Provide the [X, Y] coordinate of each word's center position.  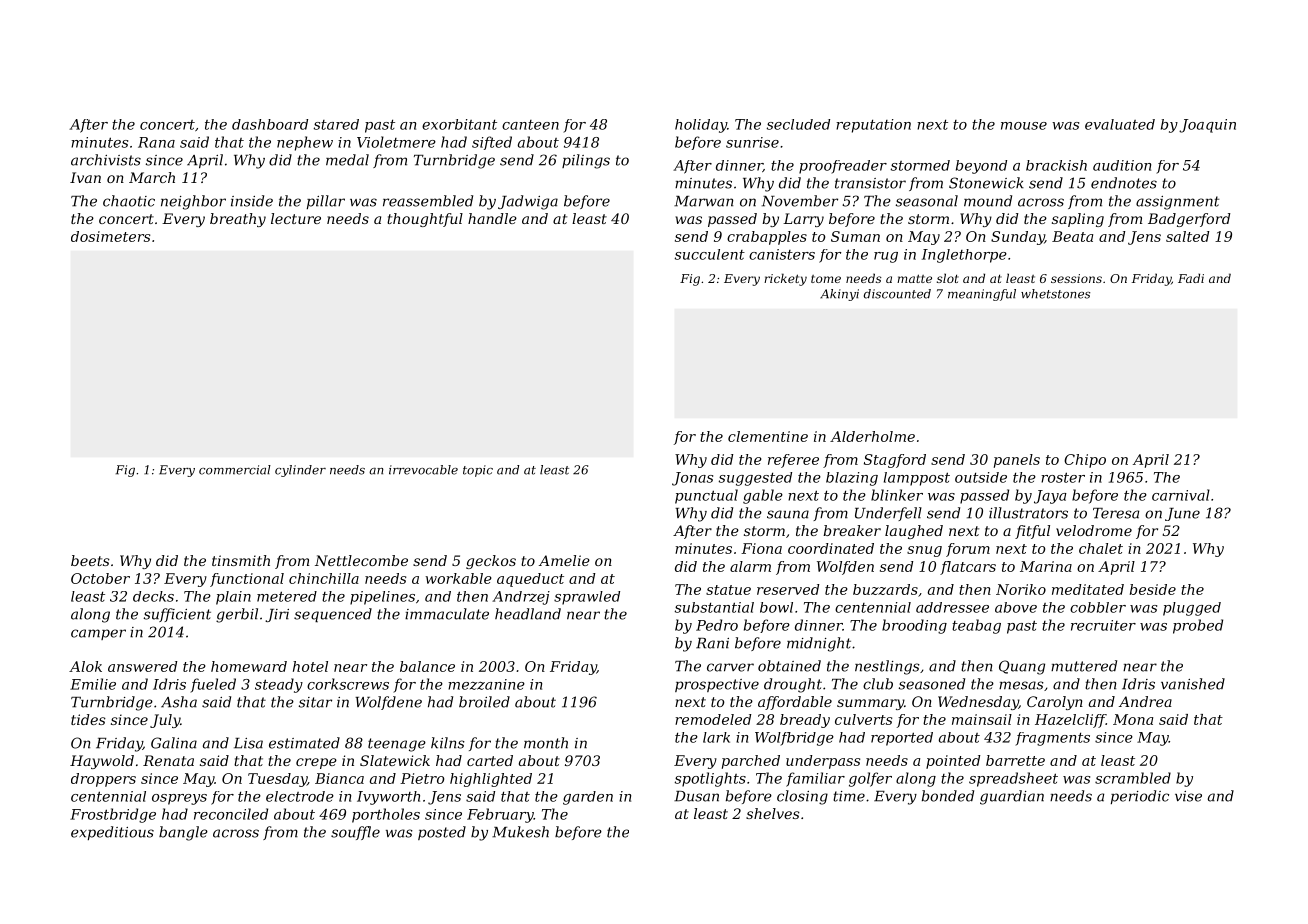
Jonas [692, 479]
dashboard [270, 124]
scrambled [1133, 778]
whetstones [1055, 294]
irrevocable [423, 470]
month [546, 743]
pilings [586, 161]
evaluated [1120, 124]
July [165, 721]
